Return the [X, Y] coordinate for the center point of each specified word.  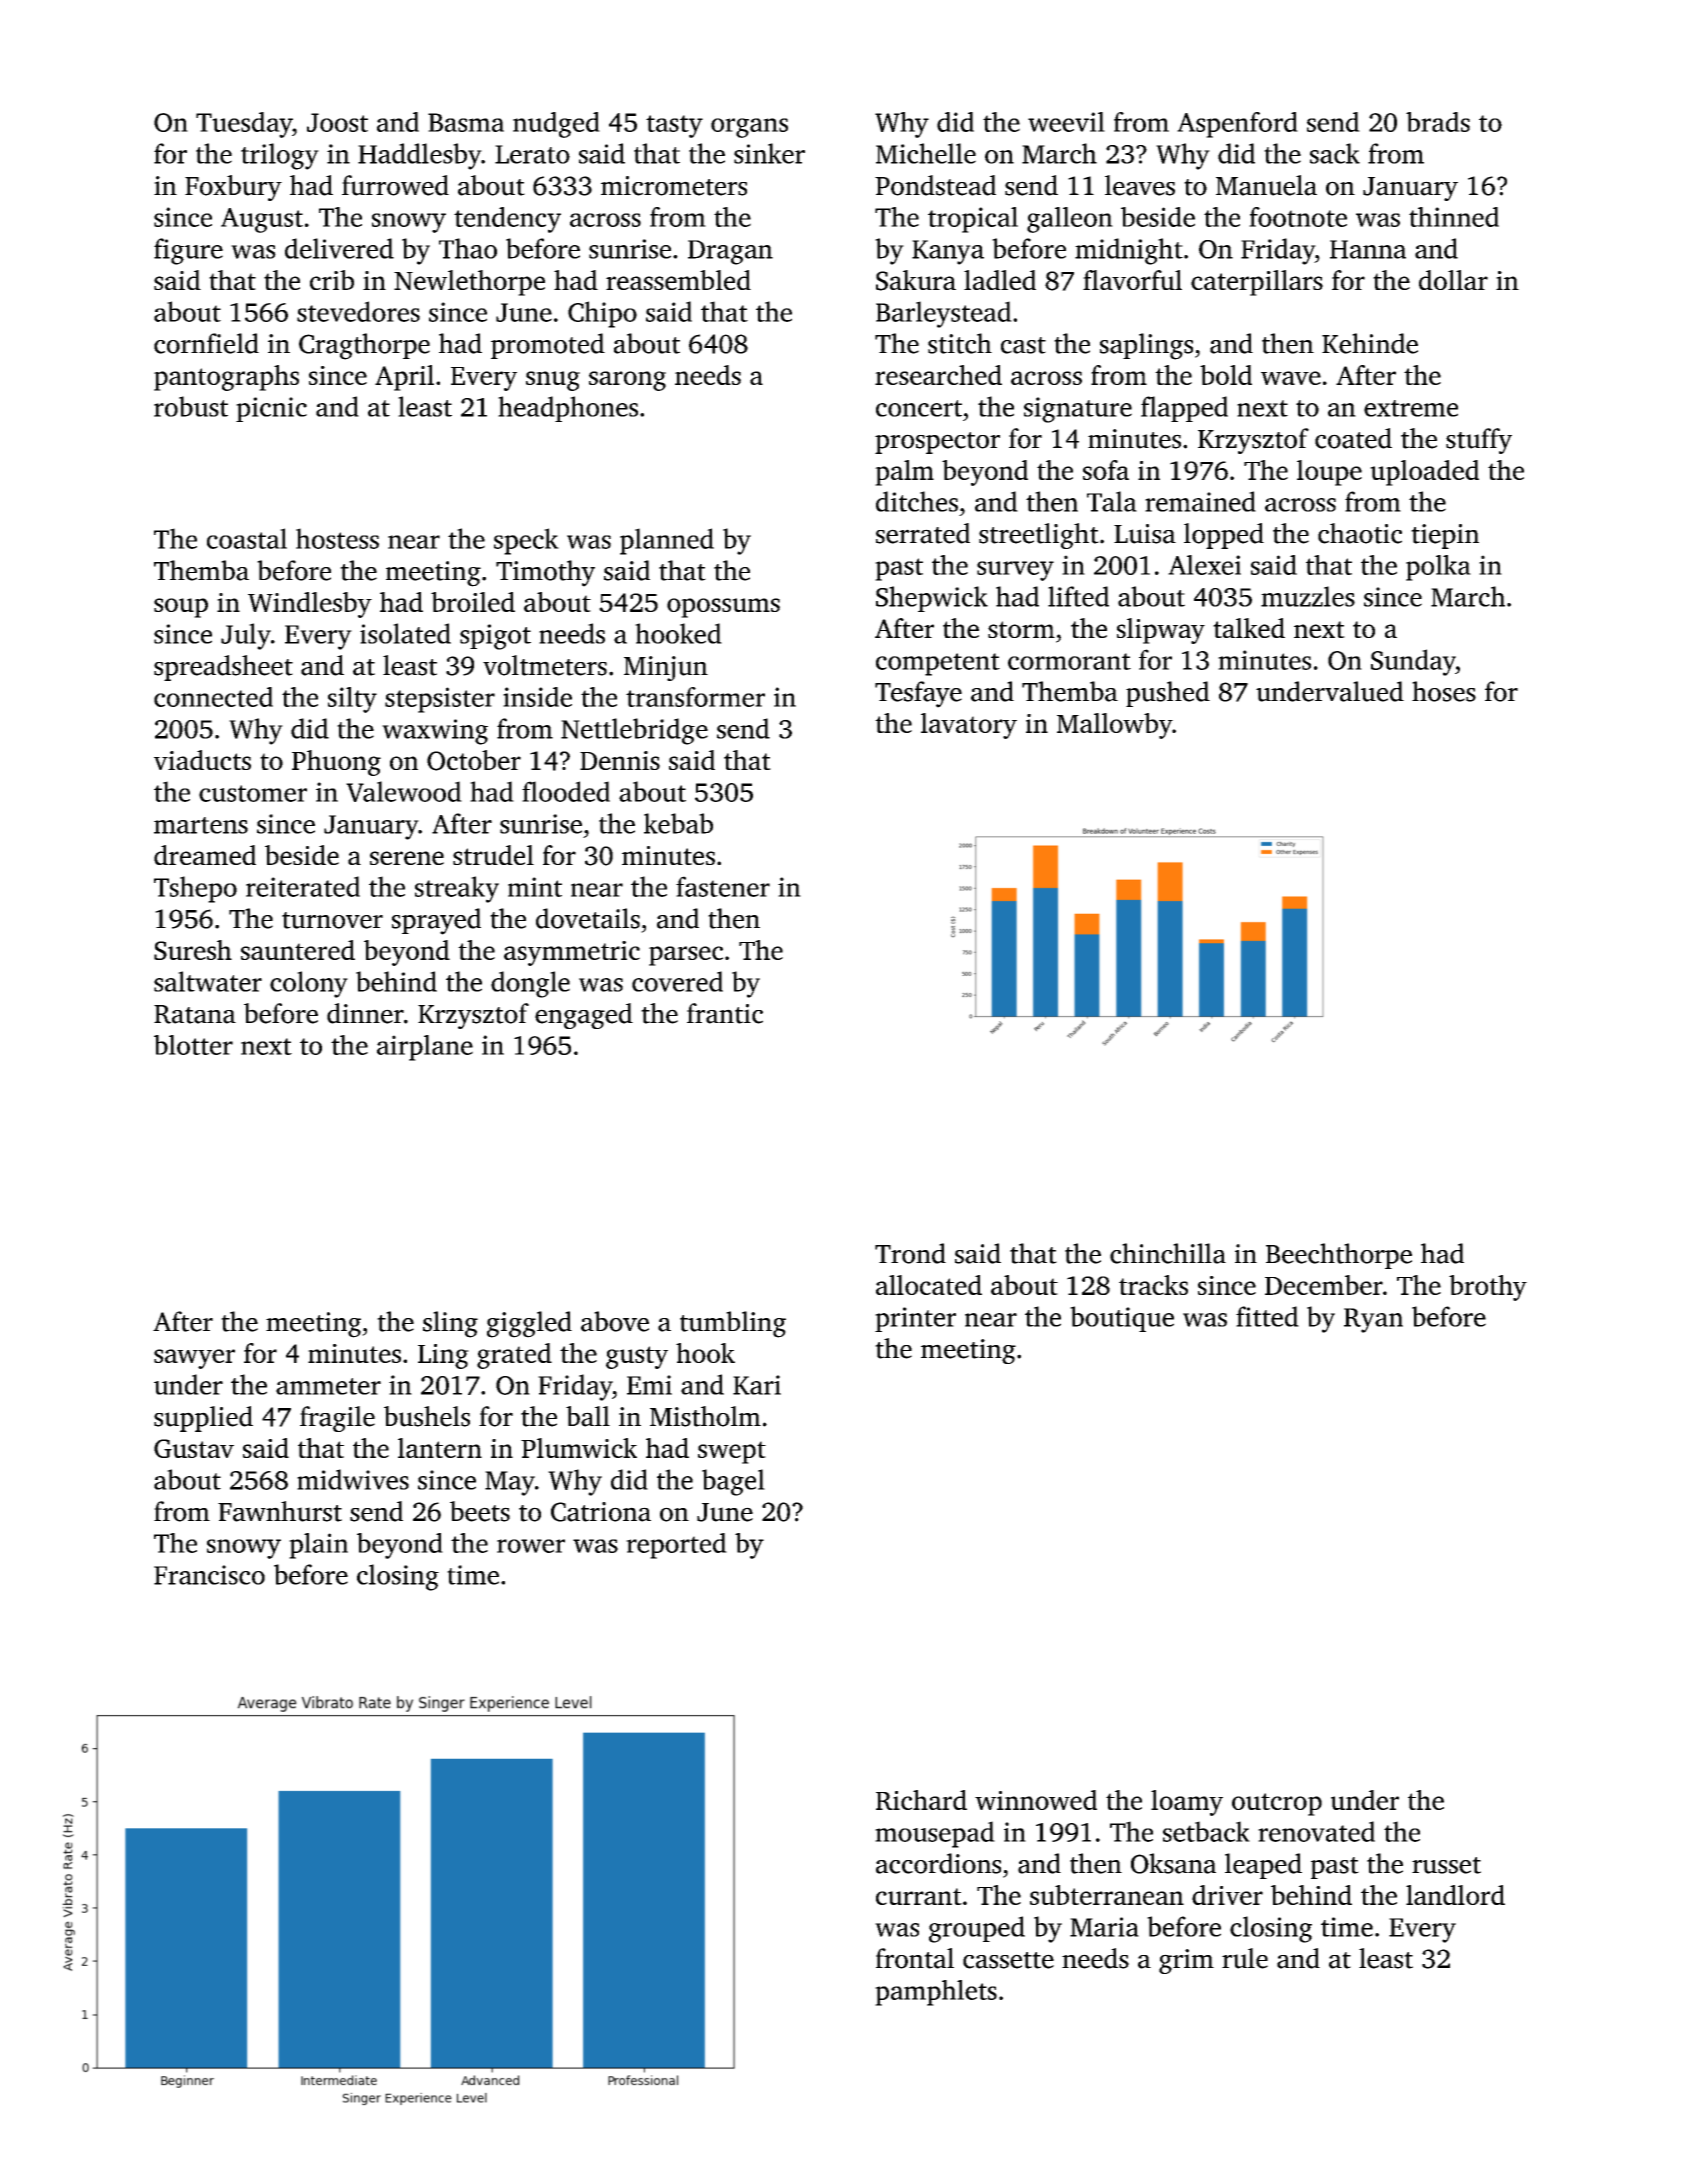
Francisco [209, 1575]
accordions [938, 1863]
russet [1446, 1865]
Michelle [926, 153]
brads [1438, 122]
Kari [757, 1385]
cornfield [206, 343]
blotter [193, 1045]
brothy [1488, 1288]
